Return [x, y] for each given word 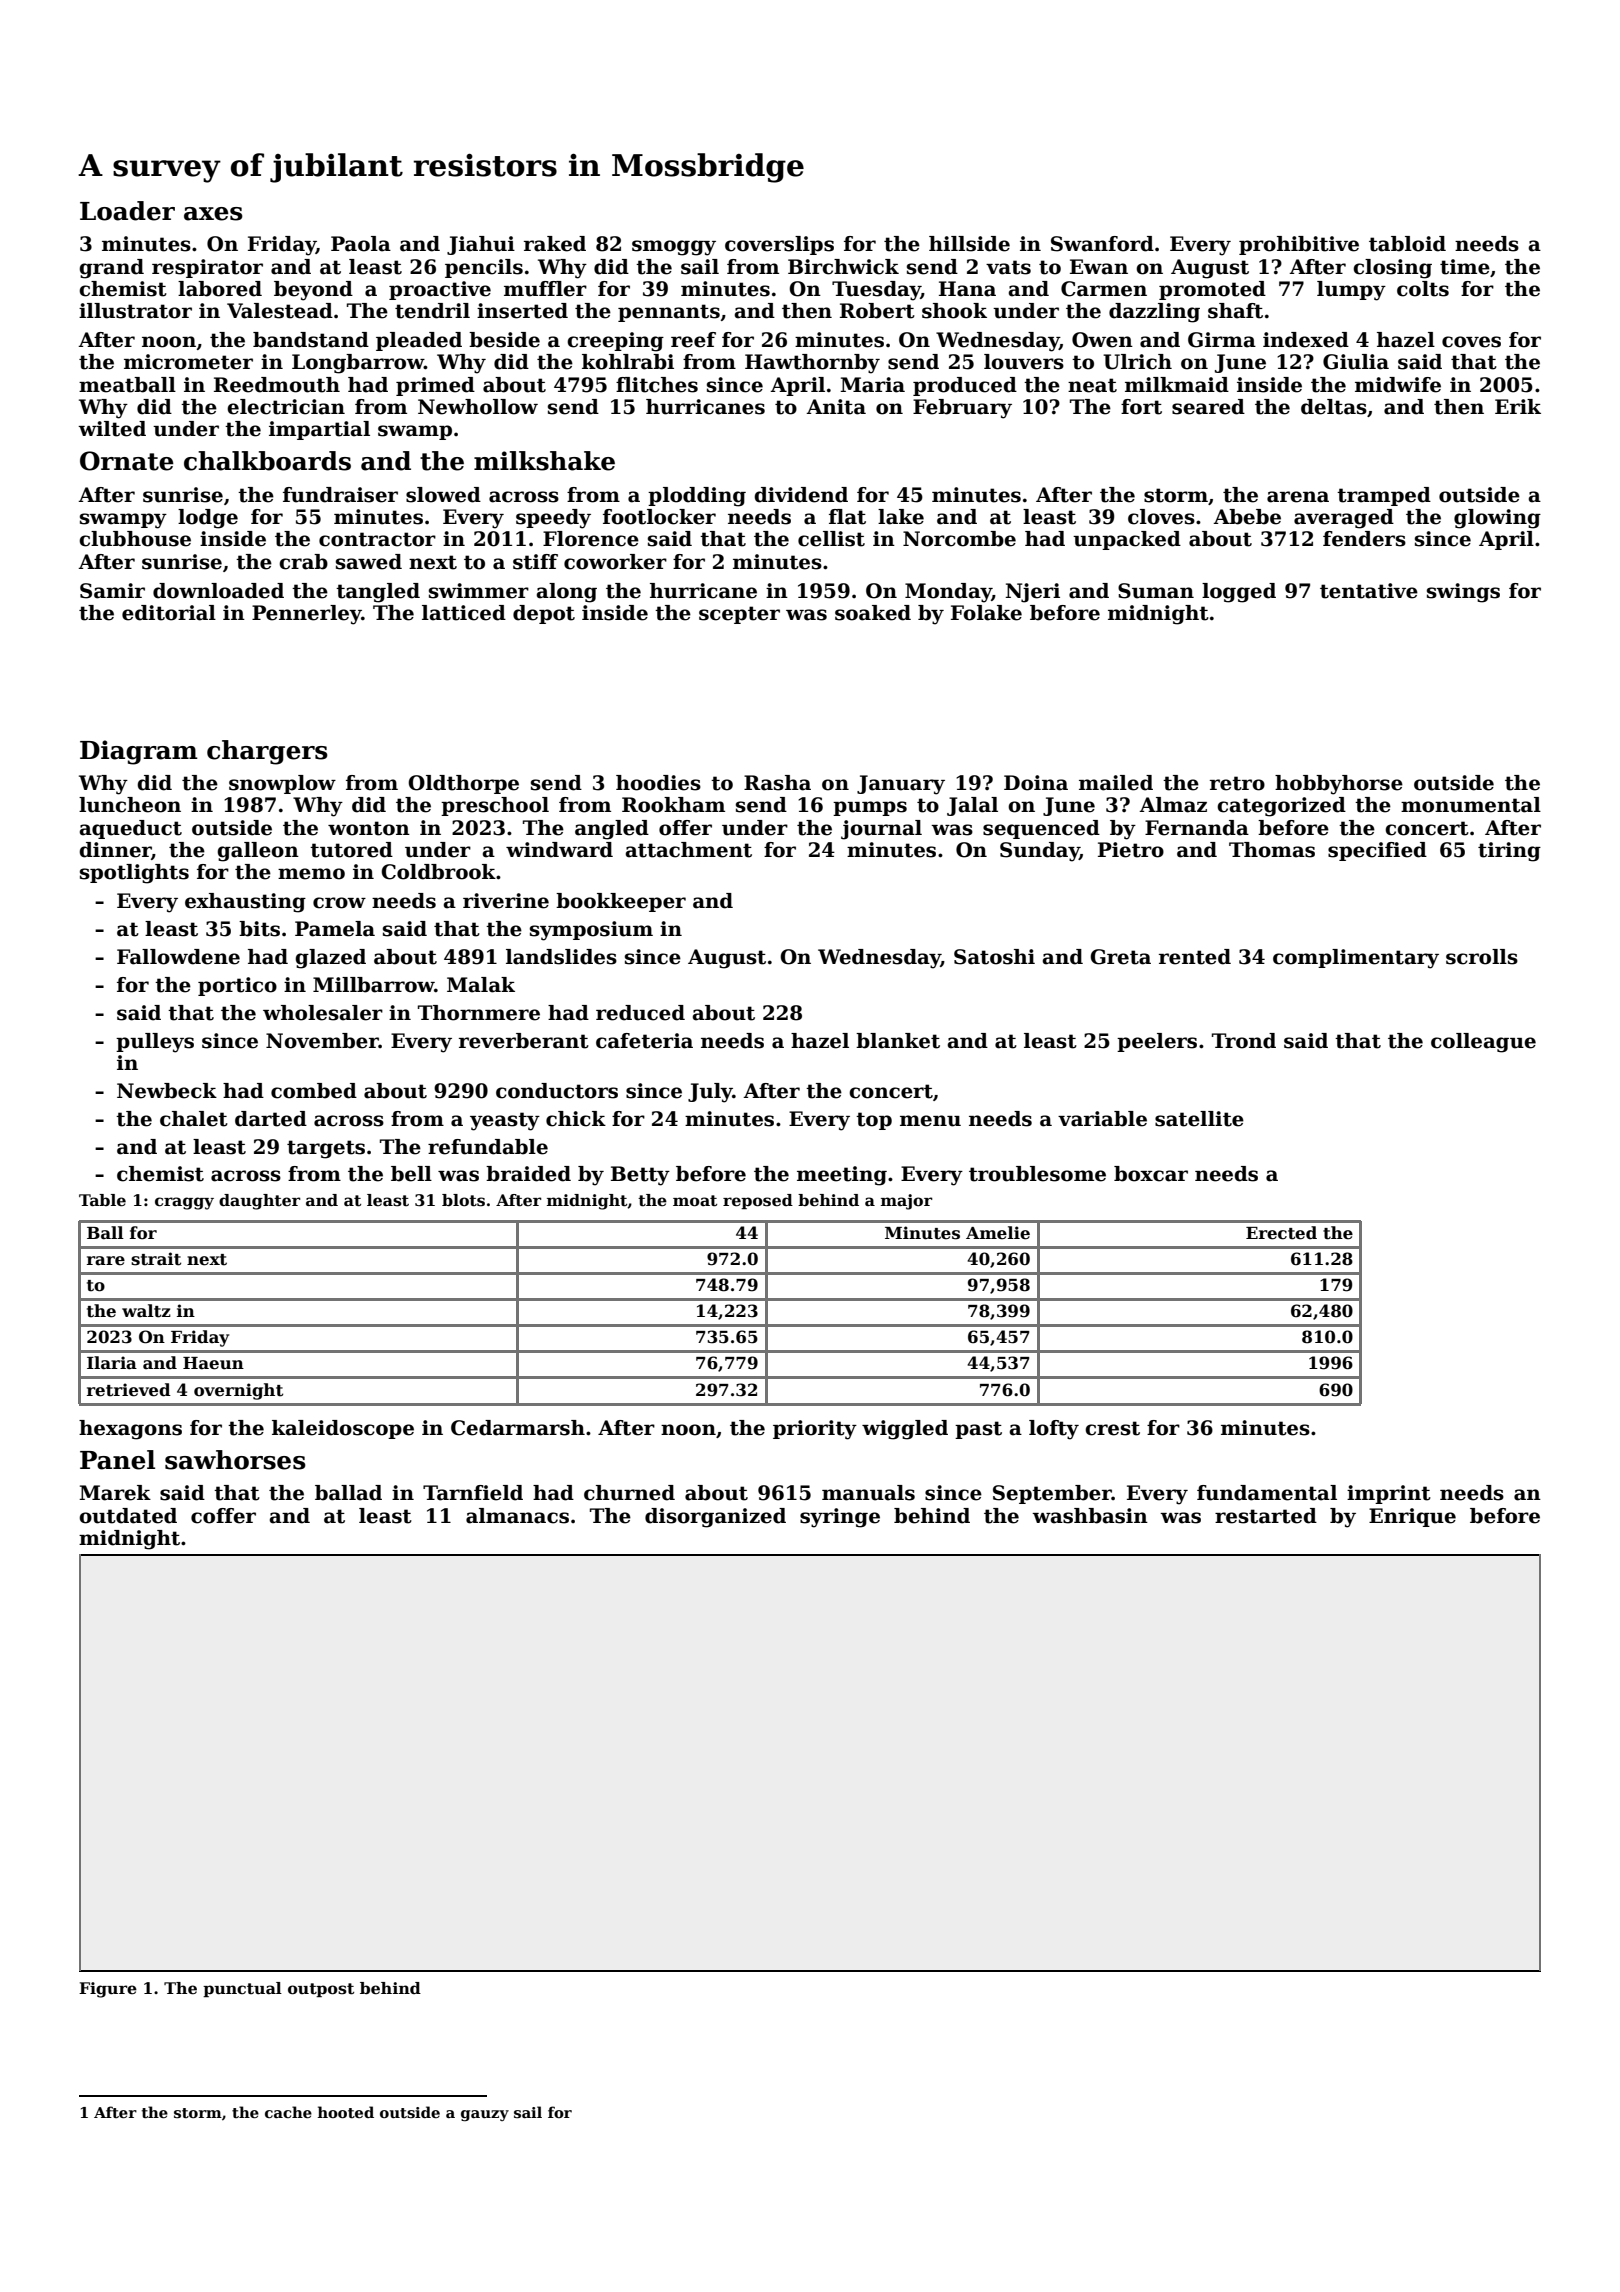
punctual [242, 1989]
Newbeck [167, 1091]
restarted [1266, 1516]
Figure [108, 1990]
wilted [112, 429]
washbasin [1090, 1516]
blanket [898, 1041]
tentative [1369, 591]
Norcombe [959, 539]
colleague [1483, 1043]
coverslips [779, 245]
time [1465, 267]
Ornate [127, 461]
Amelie [998, 1233]
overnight [238, 1391]
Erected [1281, 1233]
